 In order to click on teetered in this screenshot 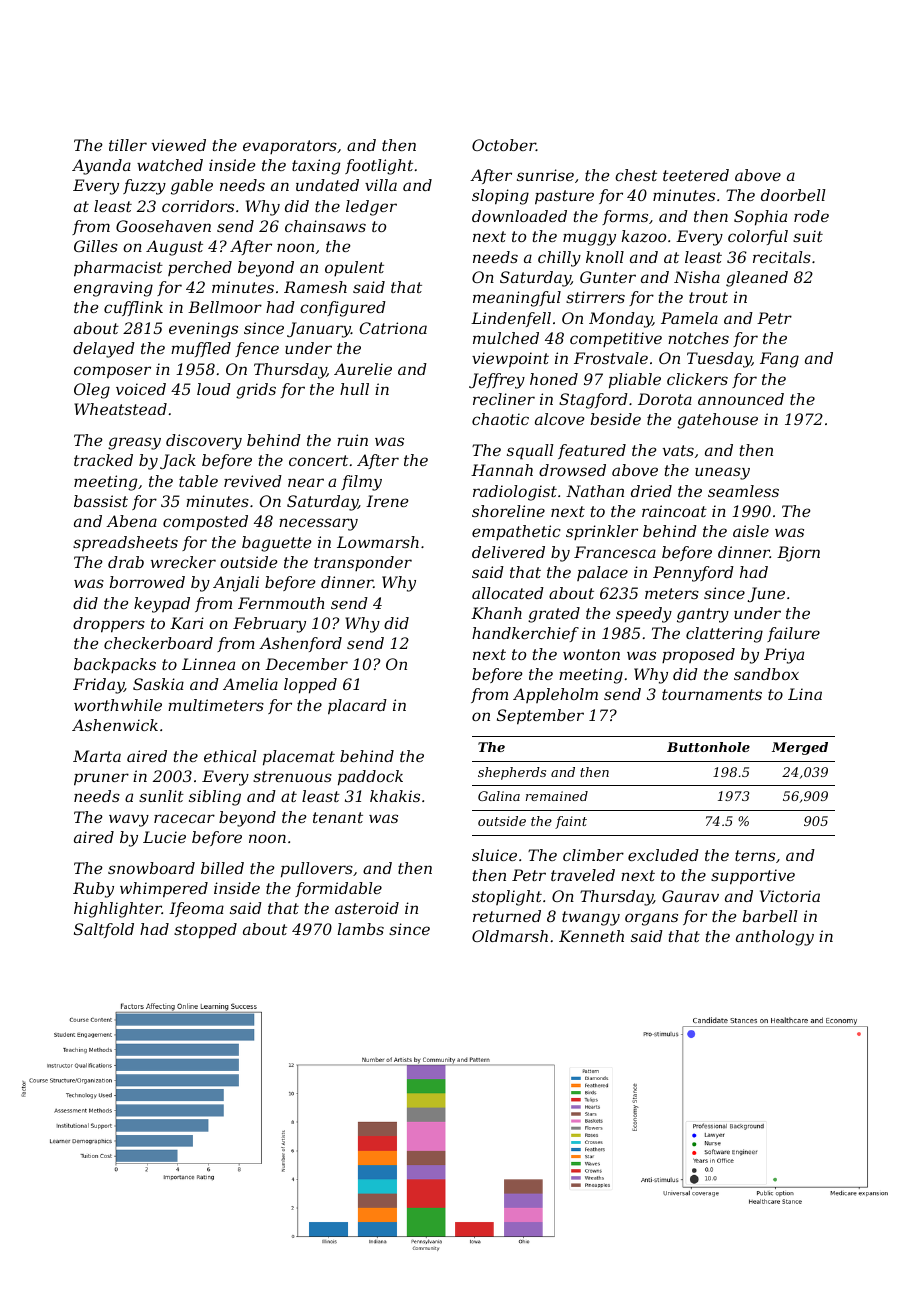, I will do `click(696, 175)`.
